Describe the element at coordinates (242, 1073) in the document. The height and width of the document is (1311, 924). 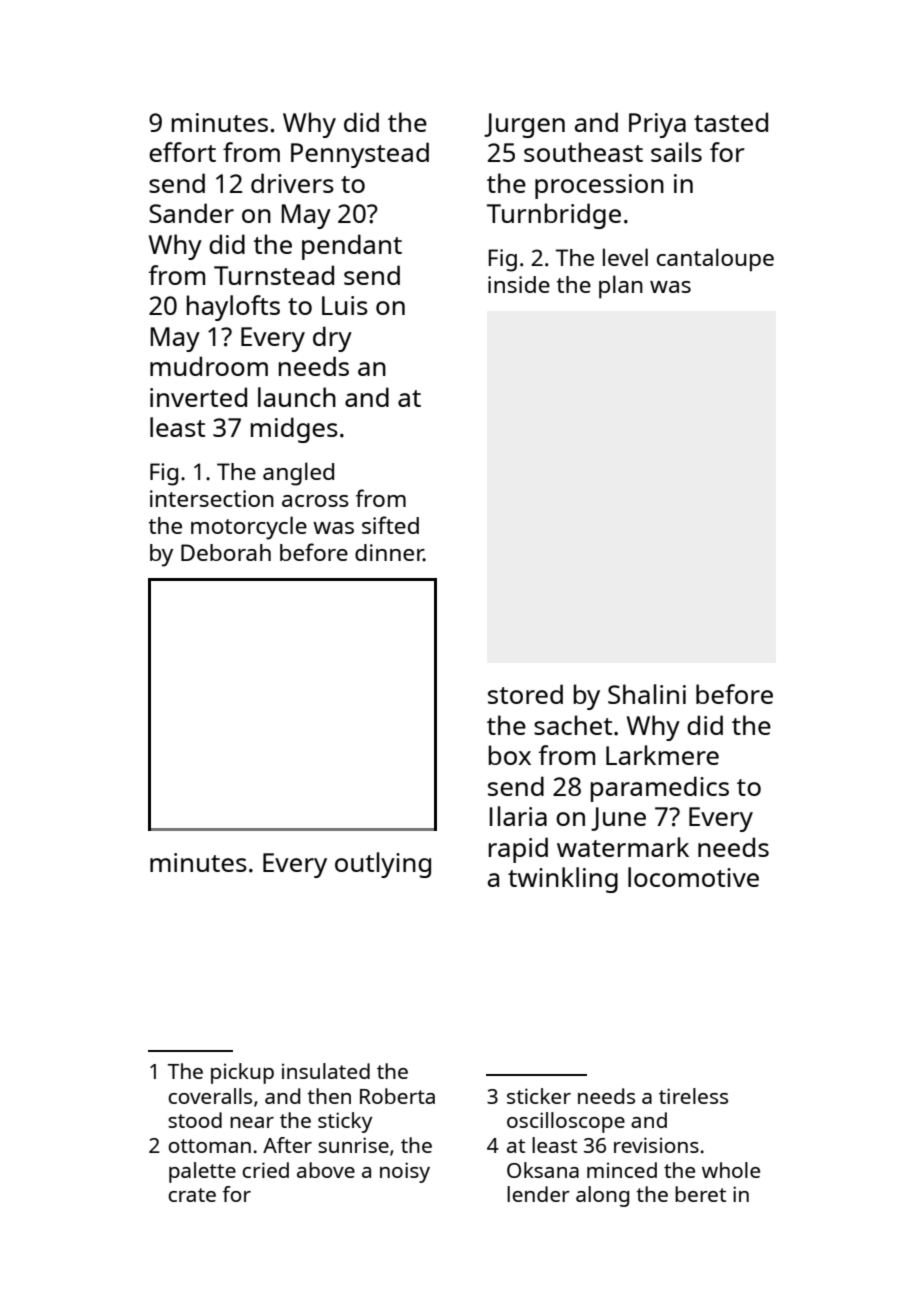
I see `pickup` at that location.
